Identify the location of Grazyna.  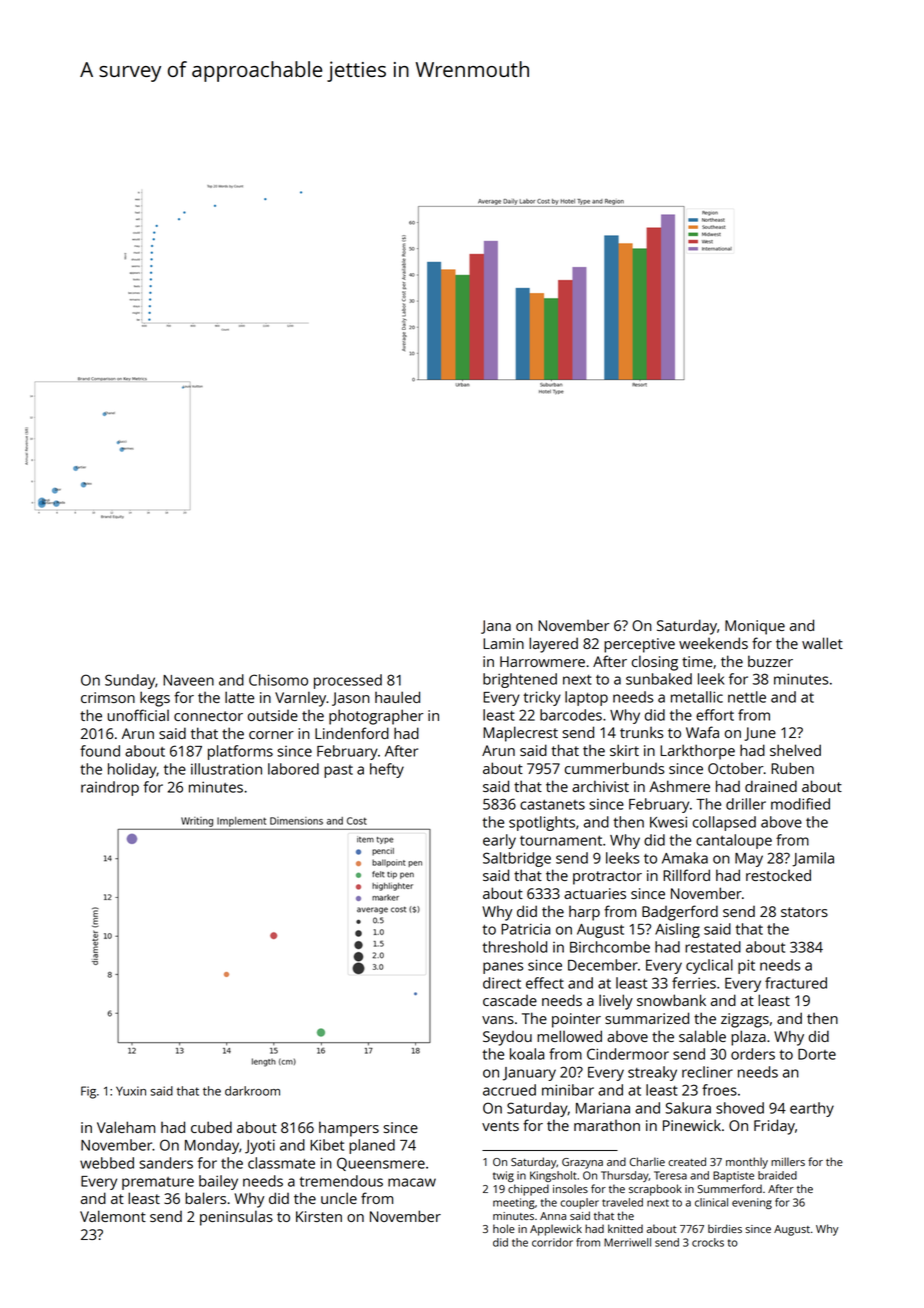
(582, 1163).
